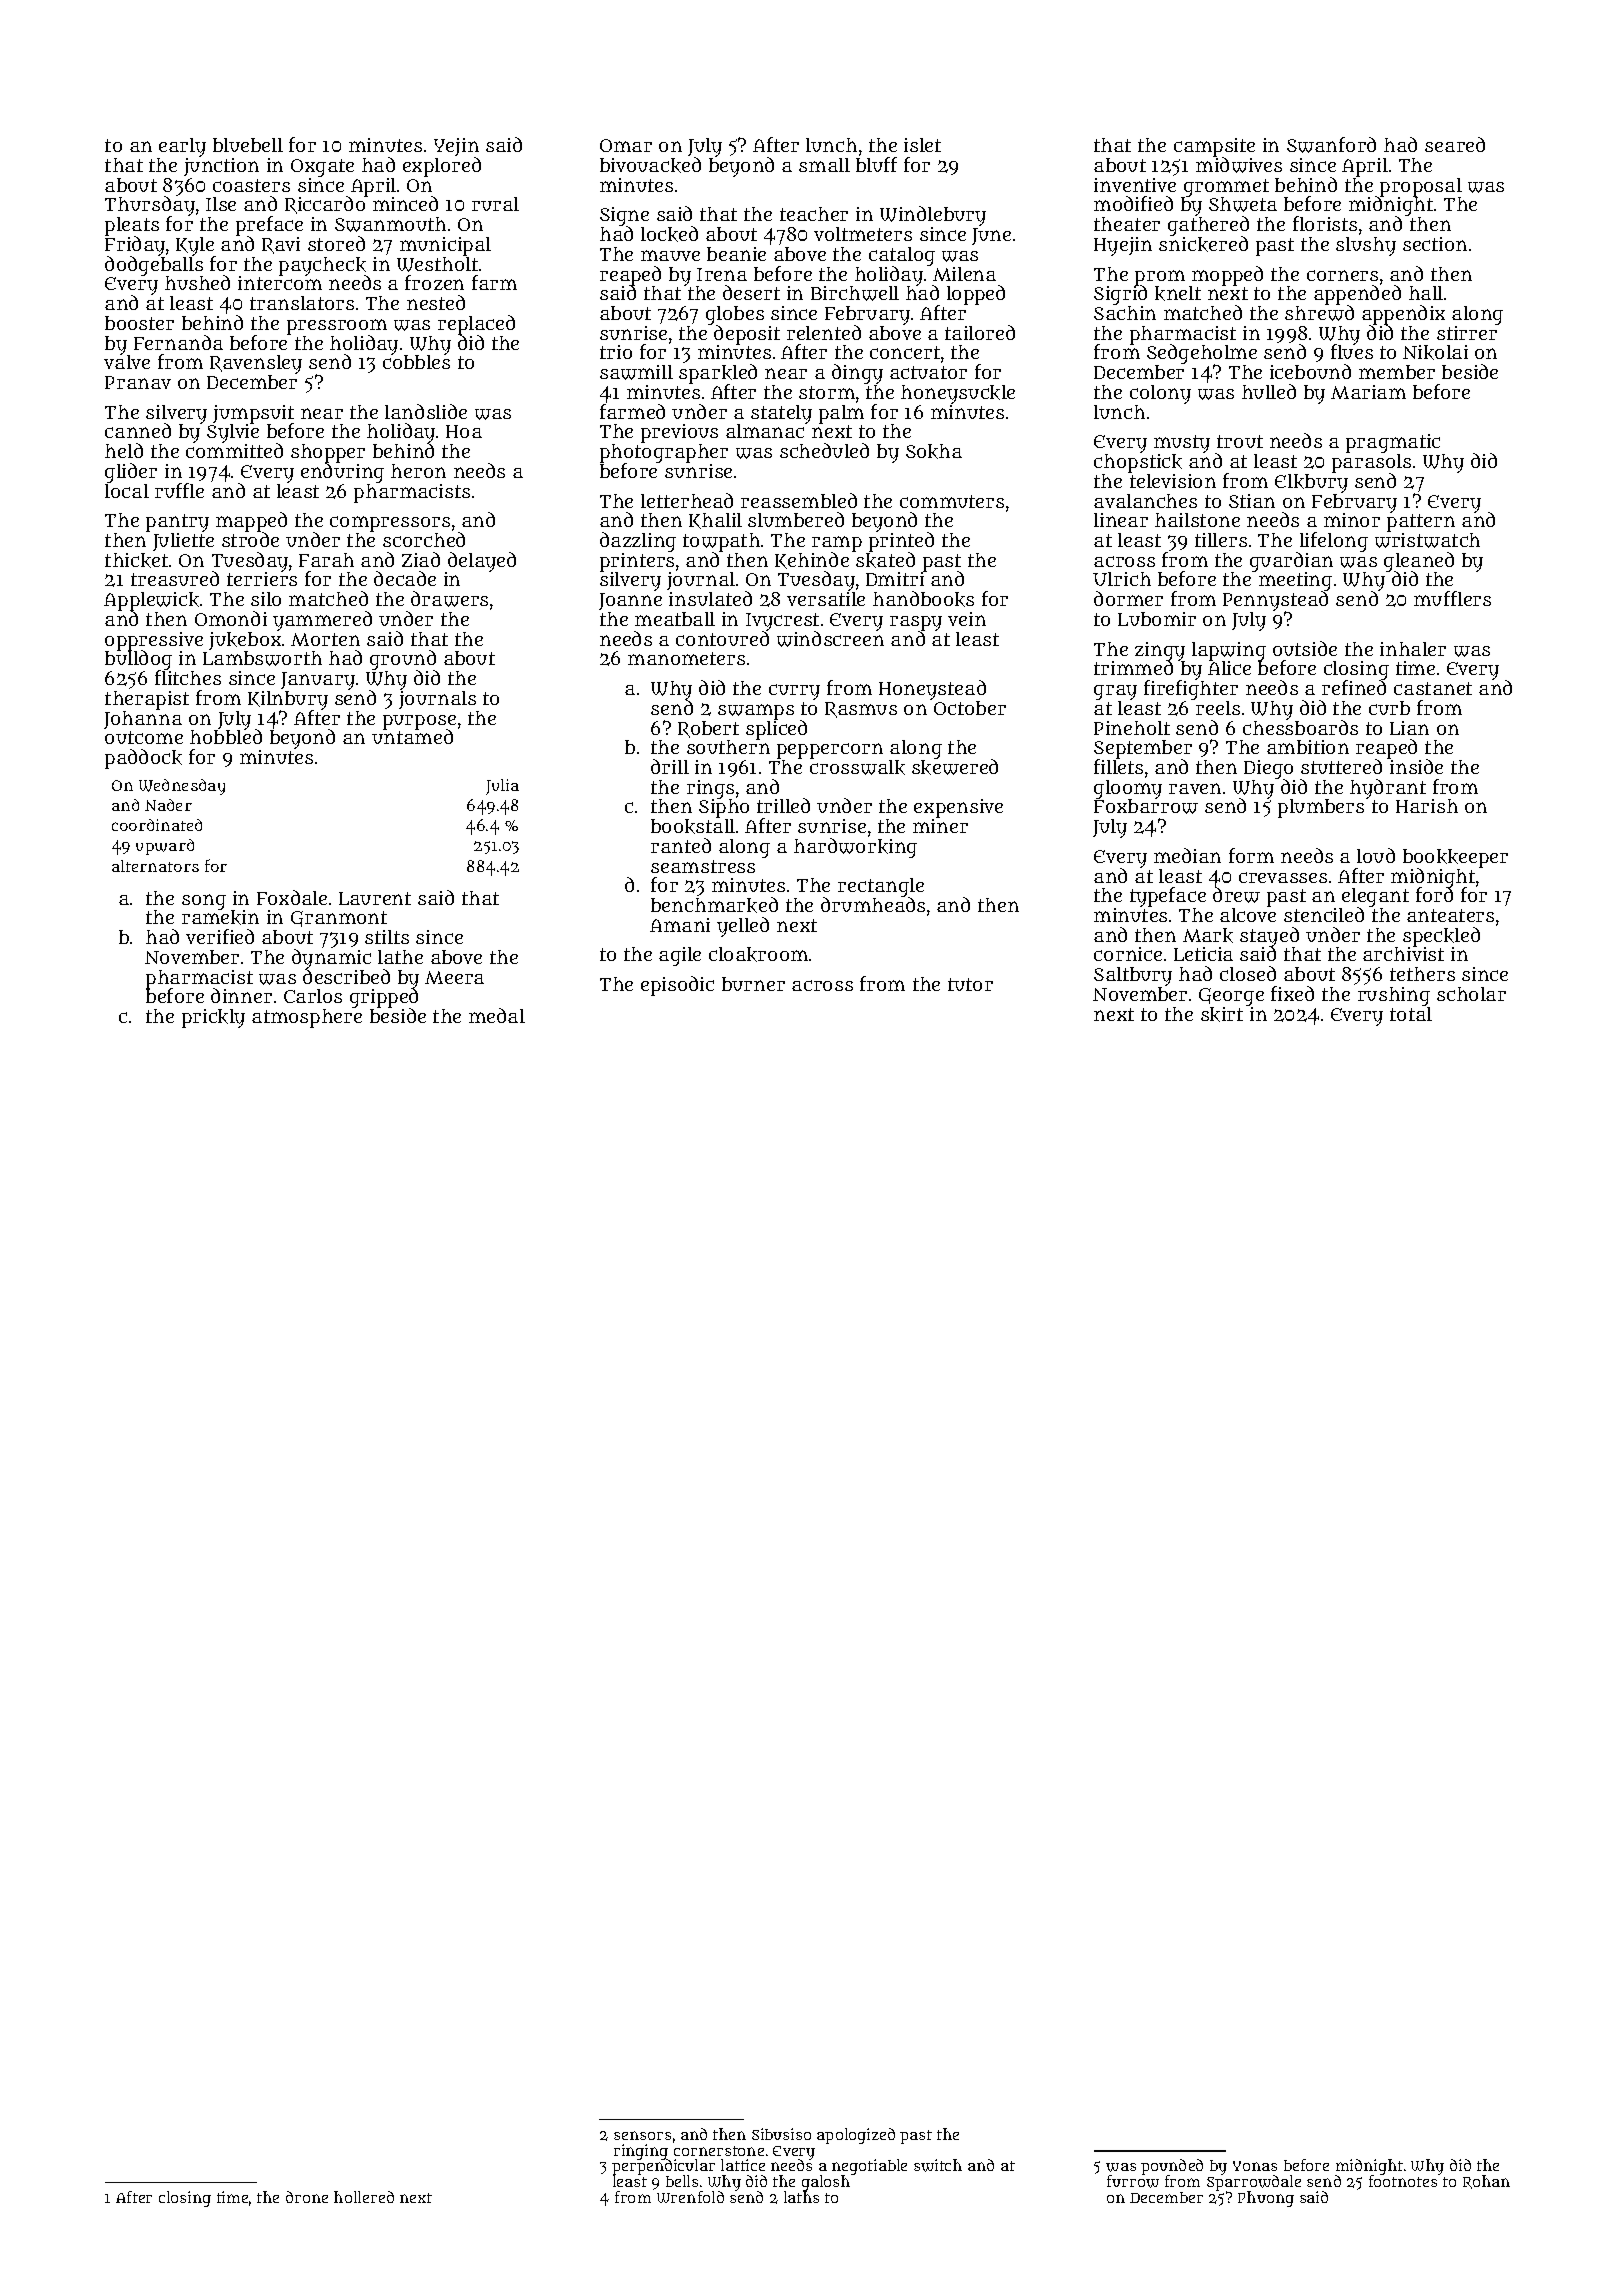 The height and width of the image is (2292, 1620). What do you see at coordinates (1419, 562) in the image?
I see `gleaned` at bounding box center [1419, 562].
